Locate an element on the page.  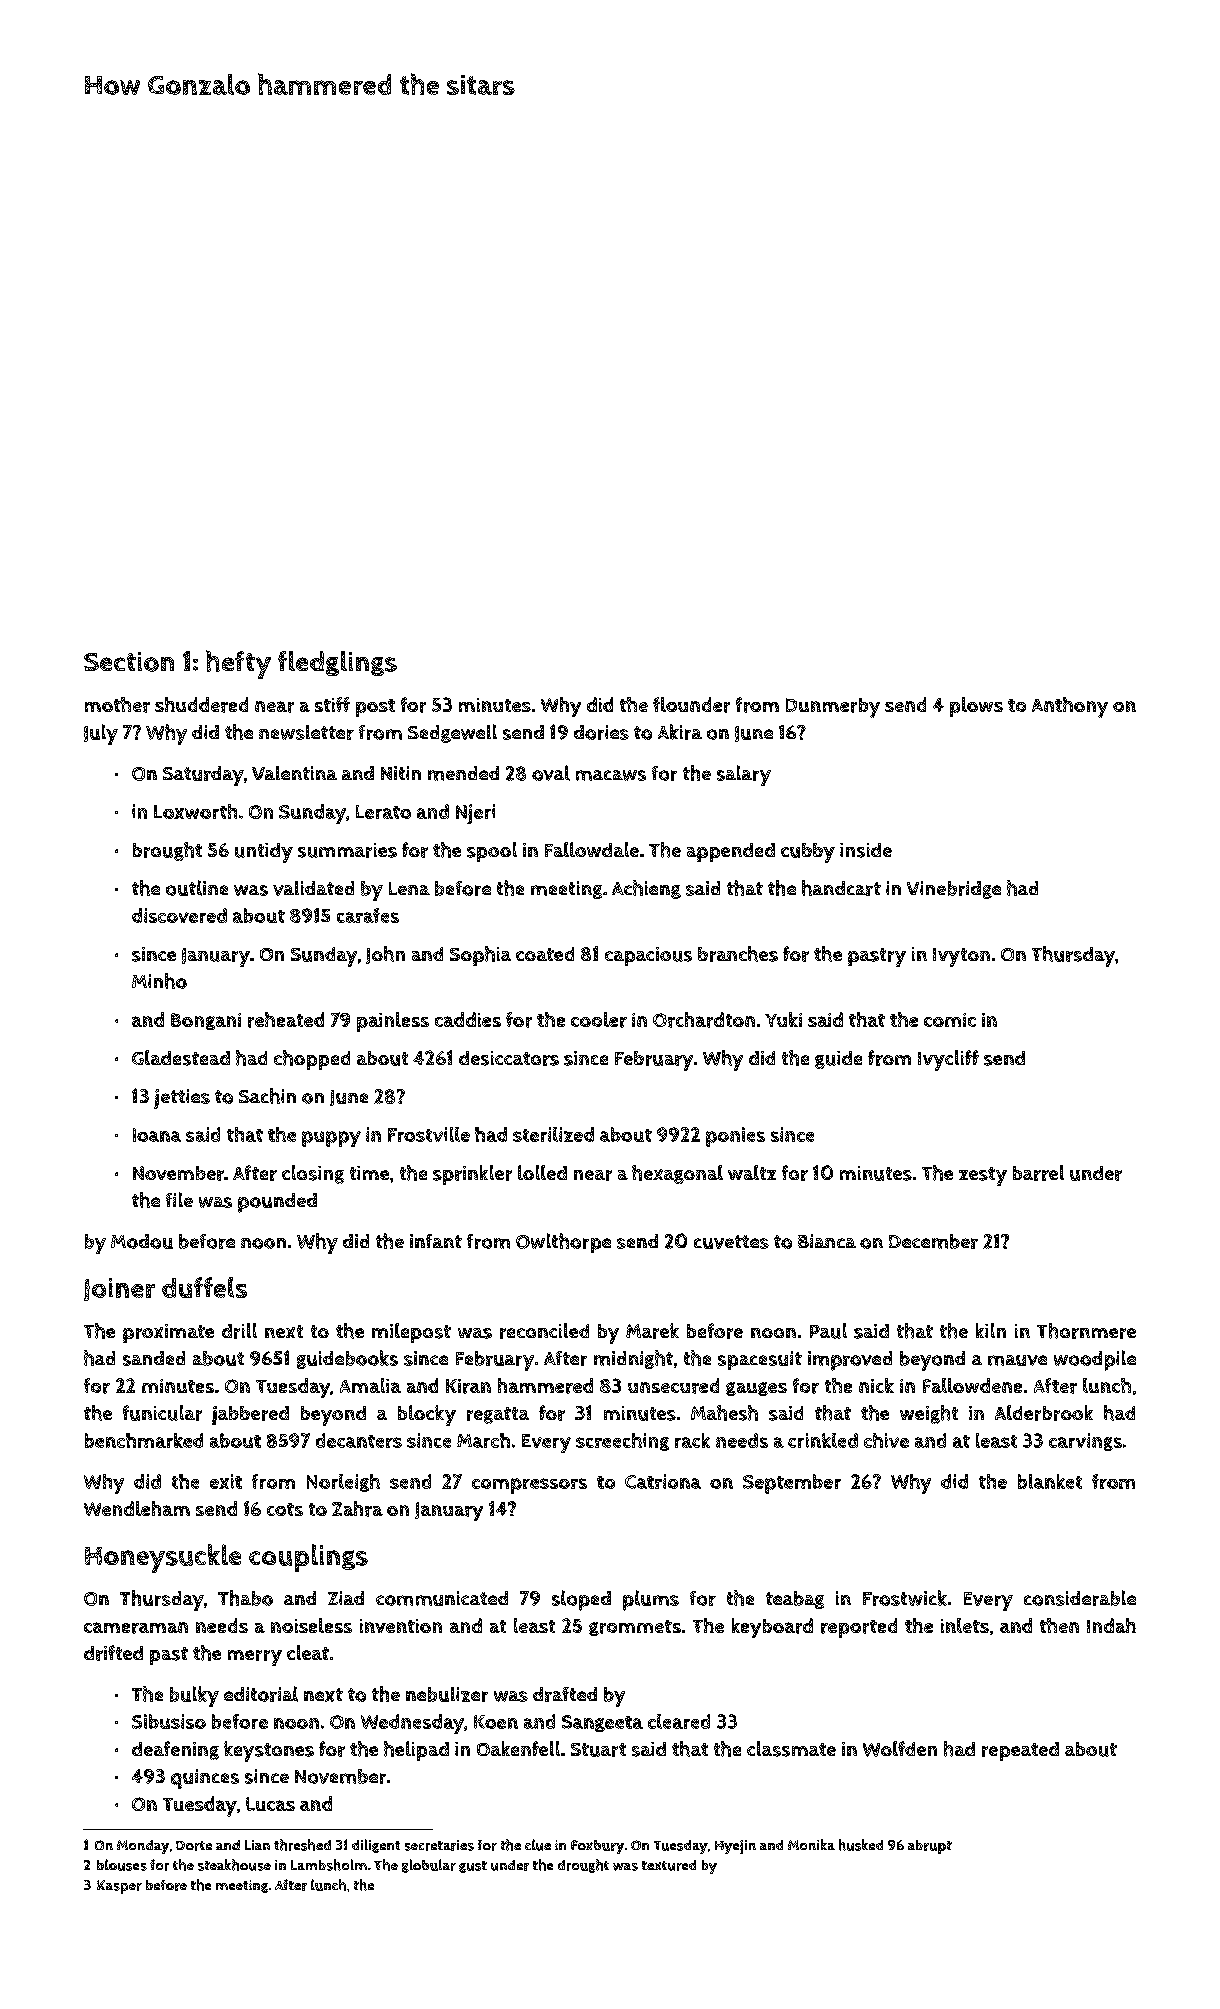
textured is located at coordinates (669, 1865).
